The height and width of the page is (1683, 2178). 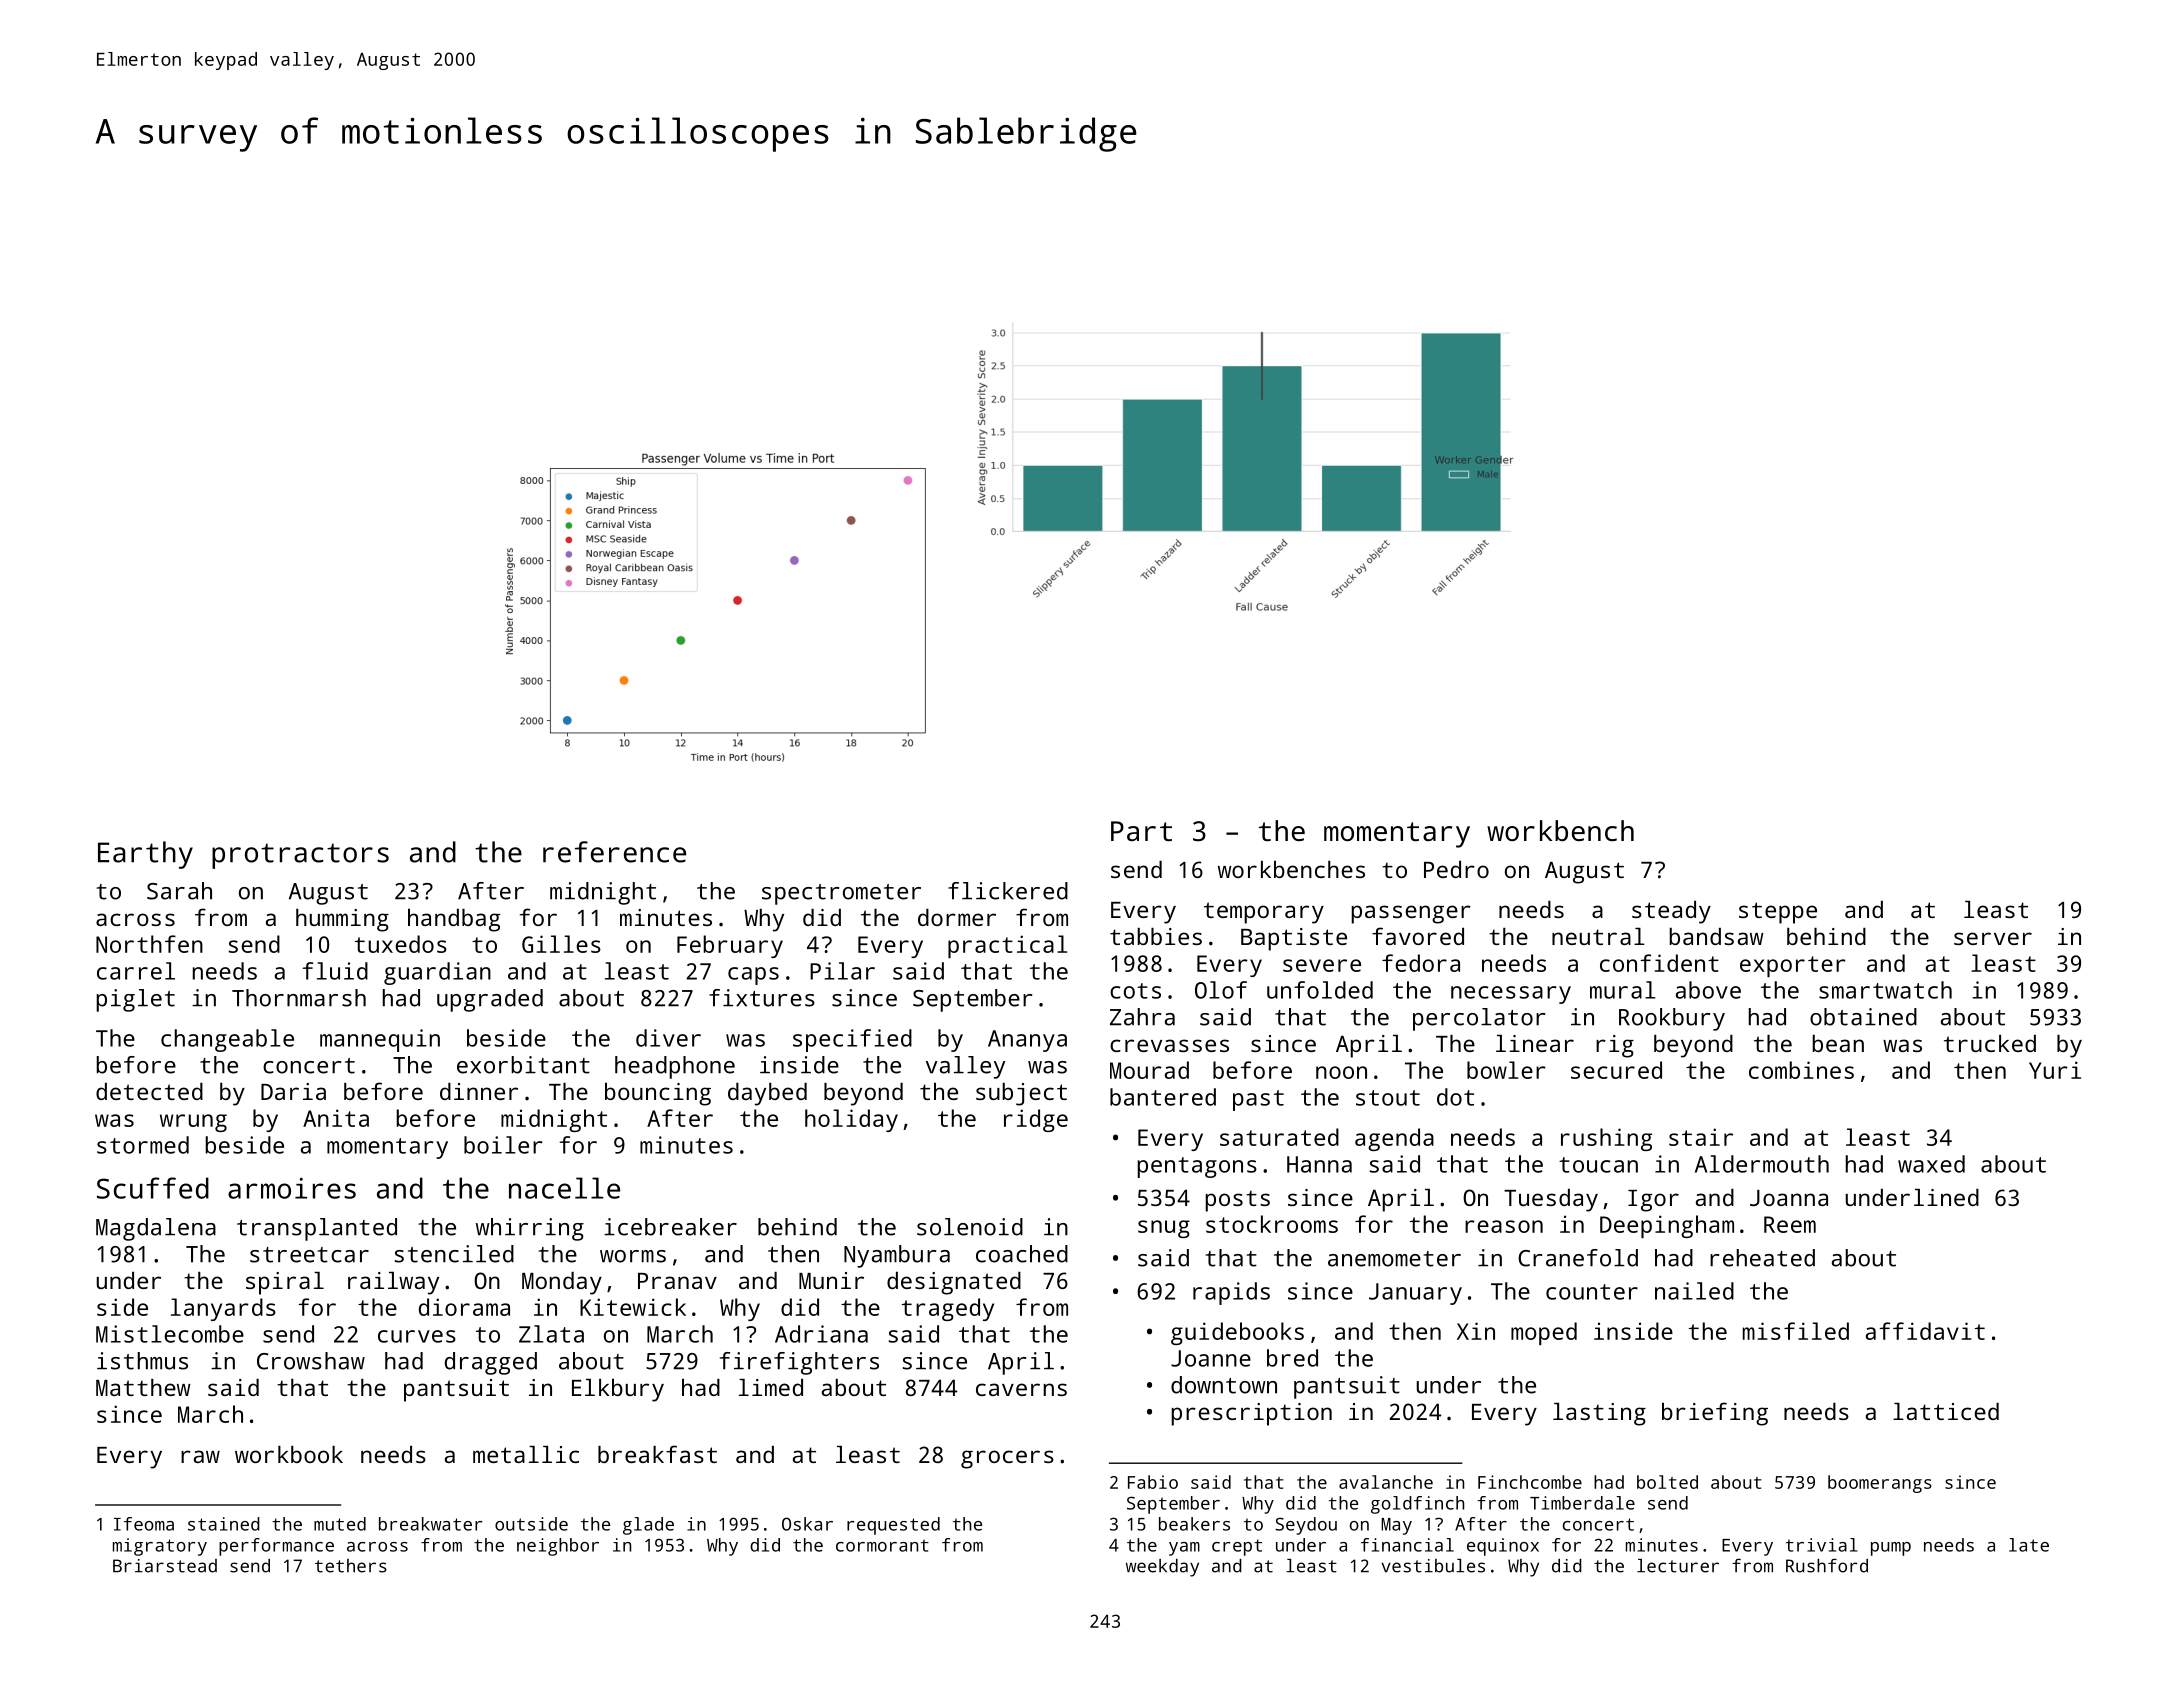 What do you see at coordinates (1678, 1566) in the page?
I see `lecturer` at bounding box center [1678, 1566].
